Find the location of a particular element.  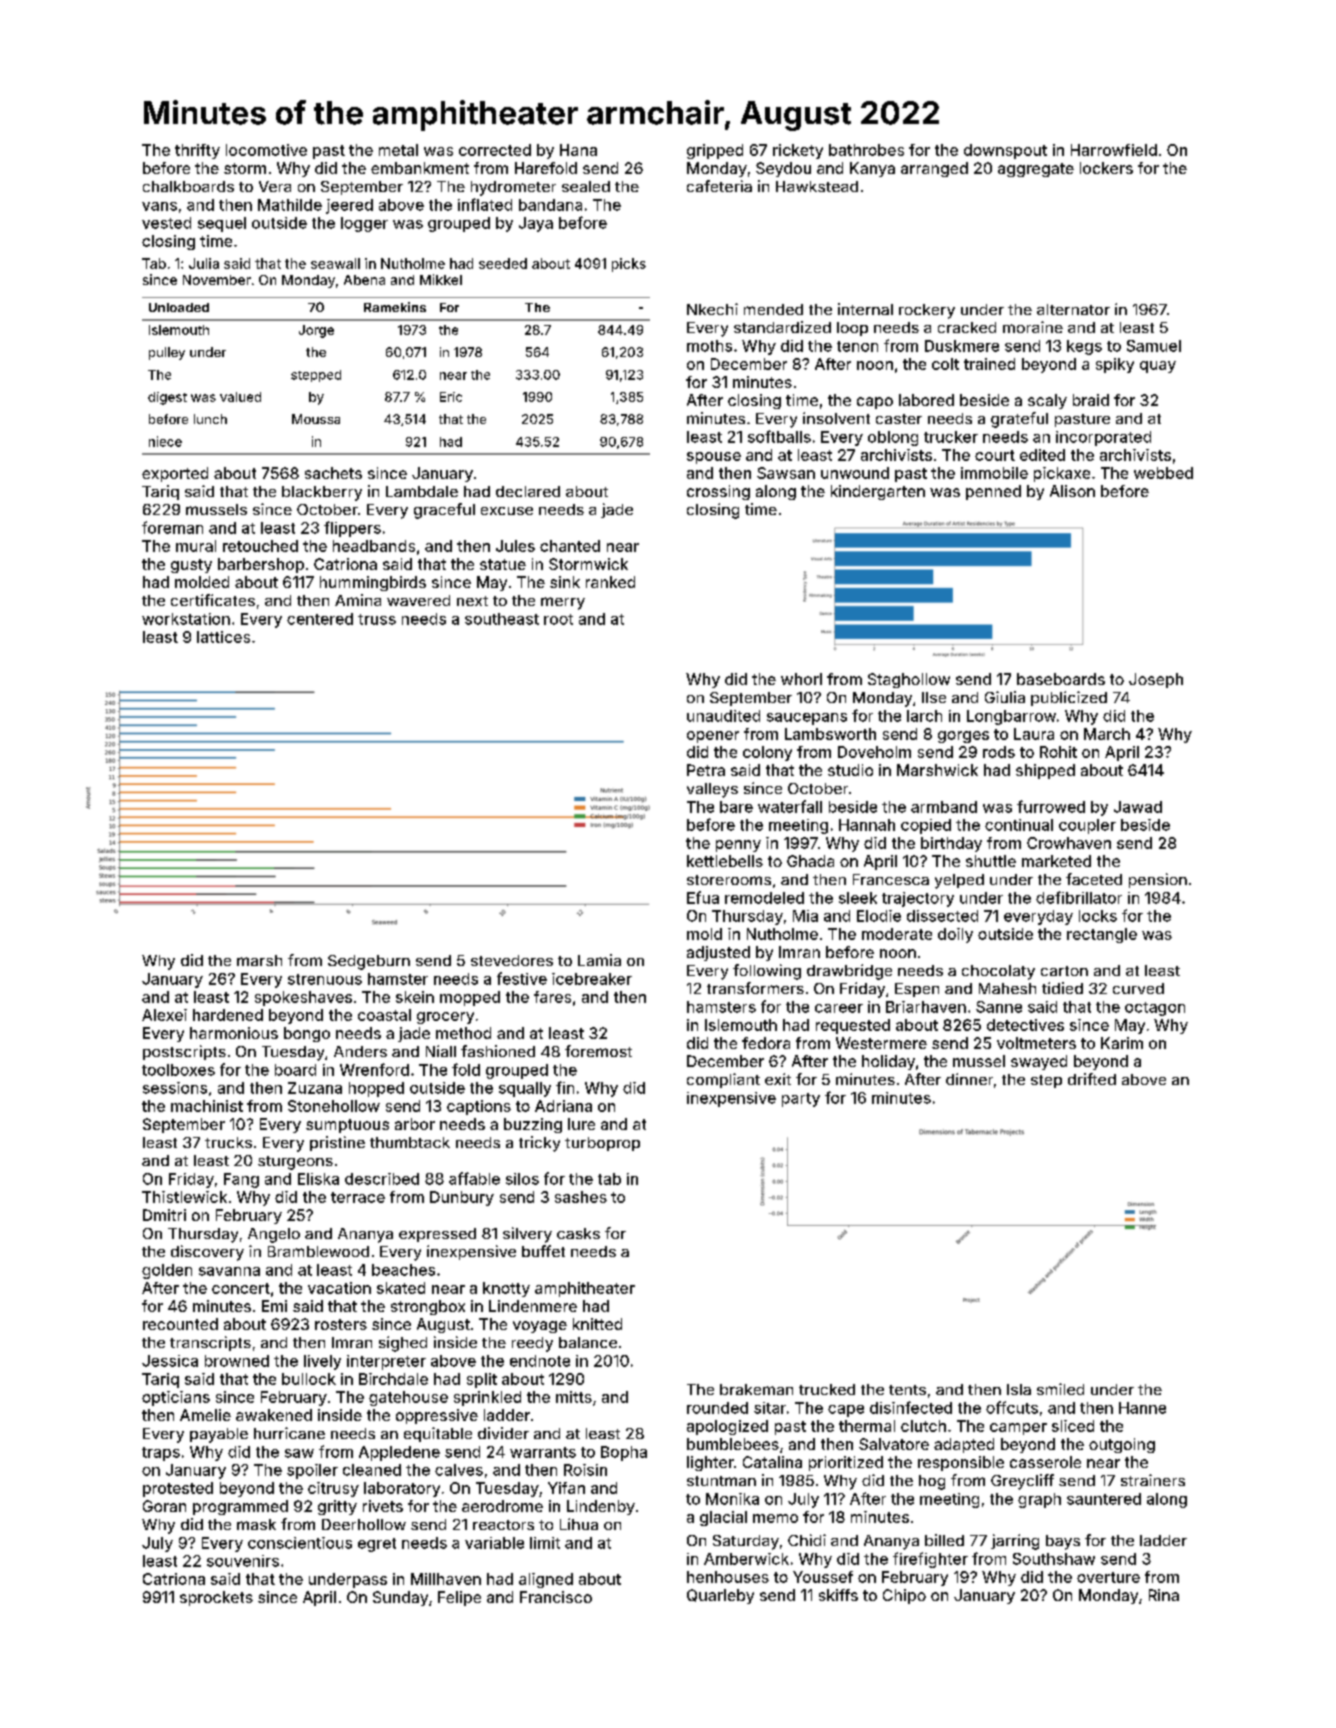

dinner is located at coordinates (969, 1079).
